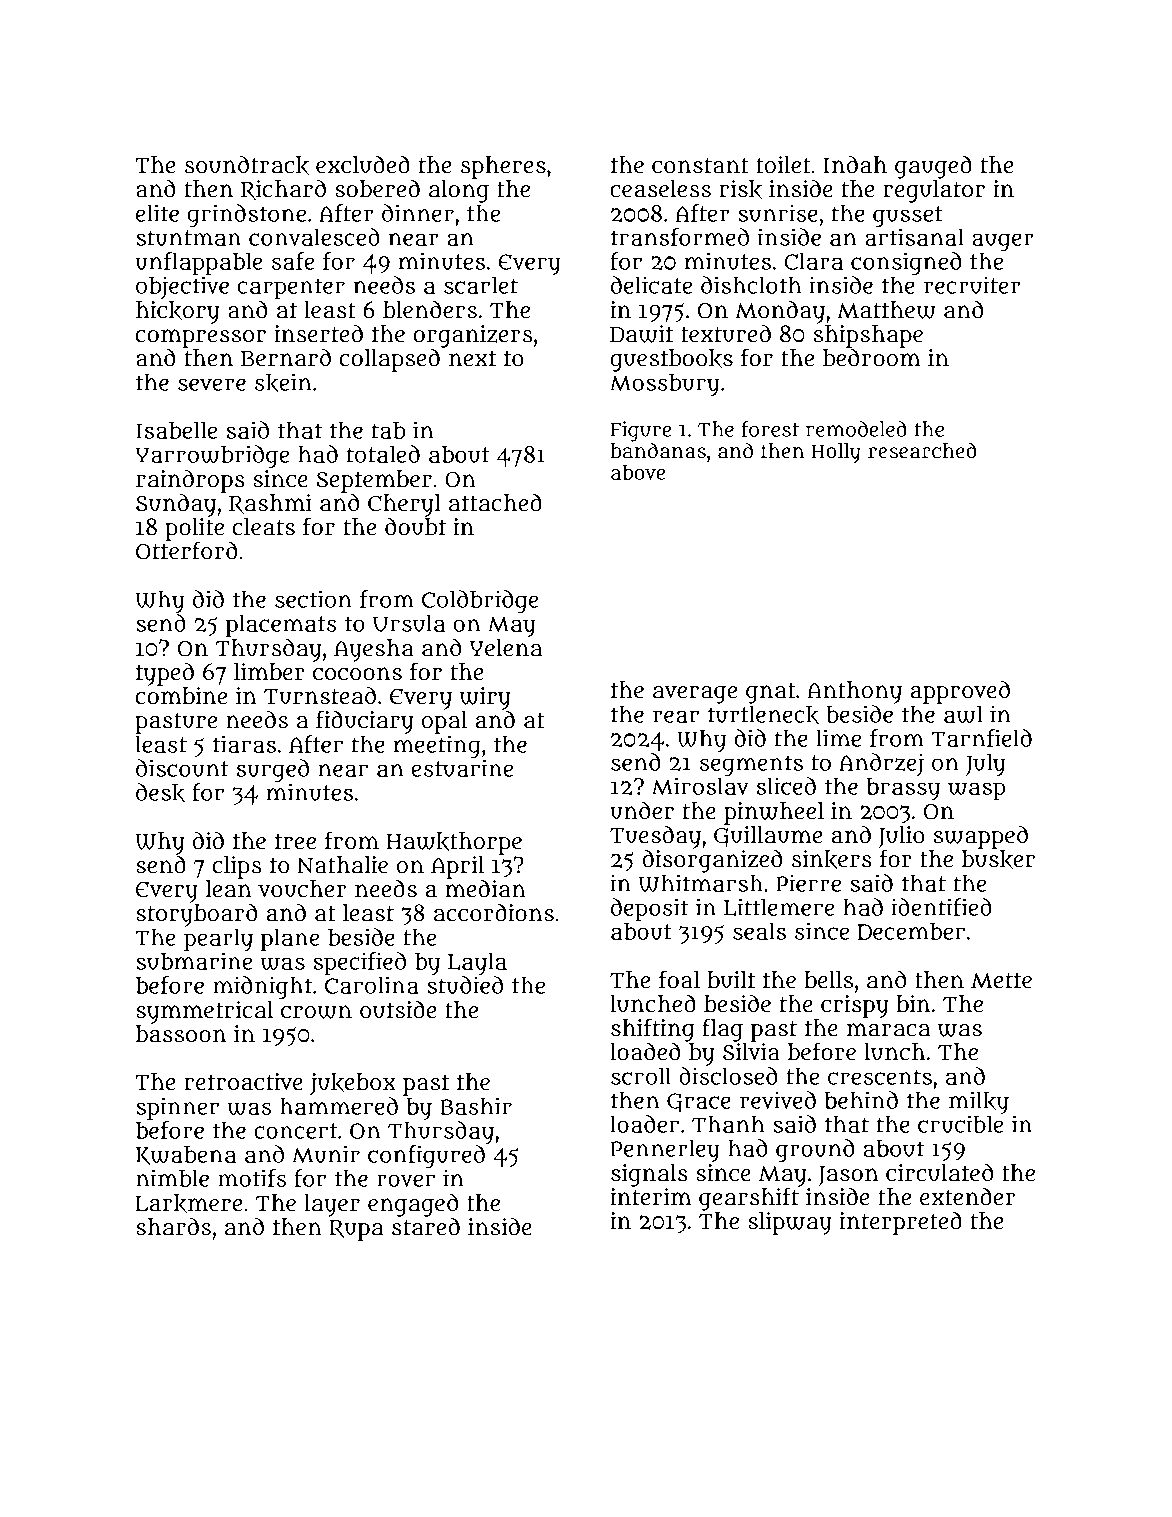 The width and height of the screenshot is (1172, 1517). What do you see at coordinates (173, 1226) in the screenshot?
I see `shards` at bounding box center [173, 1226].
